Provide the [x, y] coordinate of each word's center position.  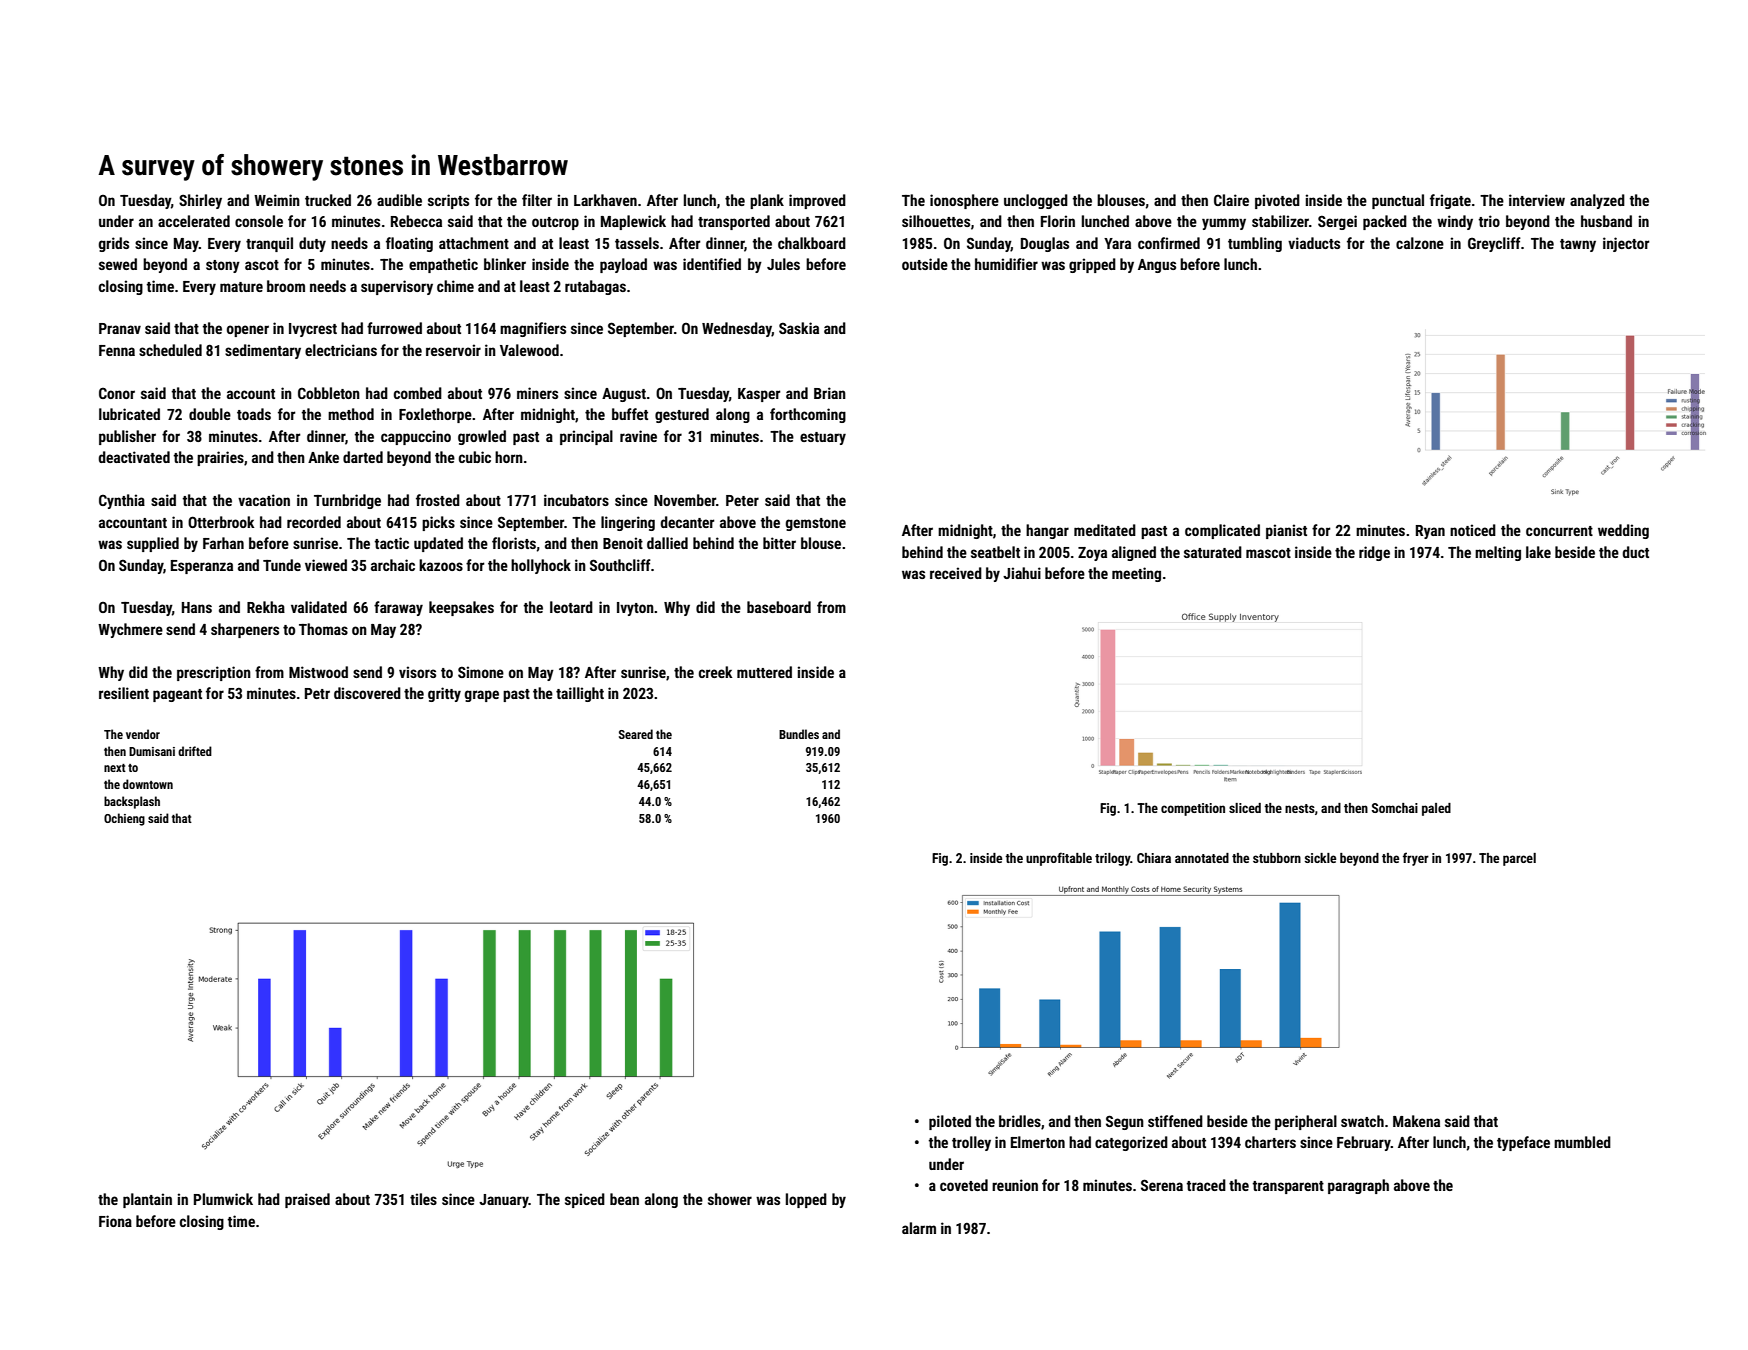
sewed [118, 264]
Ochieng [124, 819]
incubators [576, 500]
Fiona [115, 1221]
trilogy [1113, 859]
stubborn [1277, 858]
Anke [323, 457]
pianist [1286, 531]
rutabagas [595, 287]
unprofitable [1059, 859]
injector [1626, 244]
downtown [148, 784]
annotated [1202, 858]
